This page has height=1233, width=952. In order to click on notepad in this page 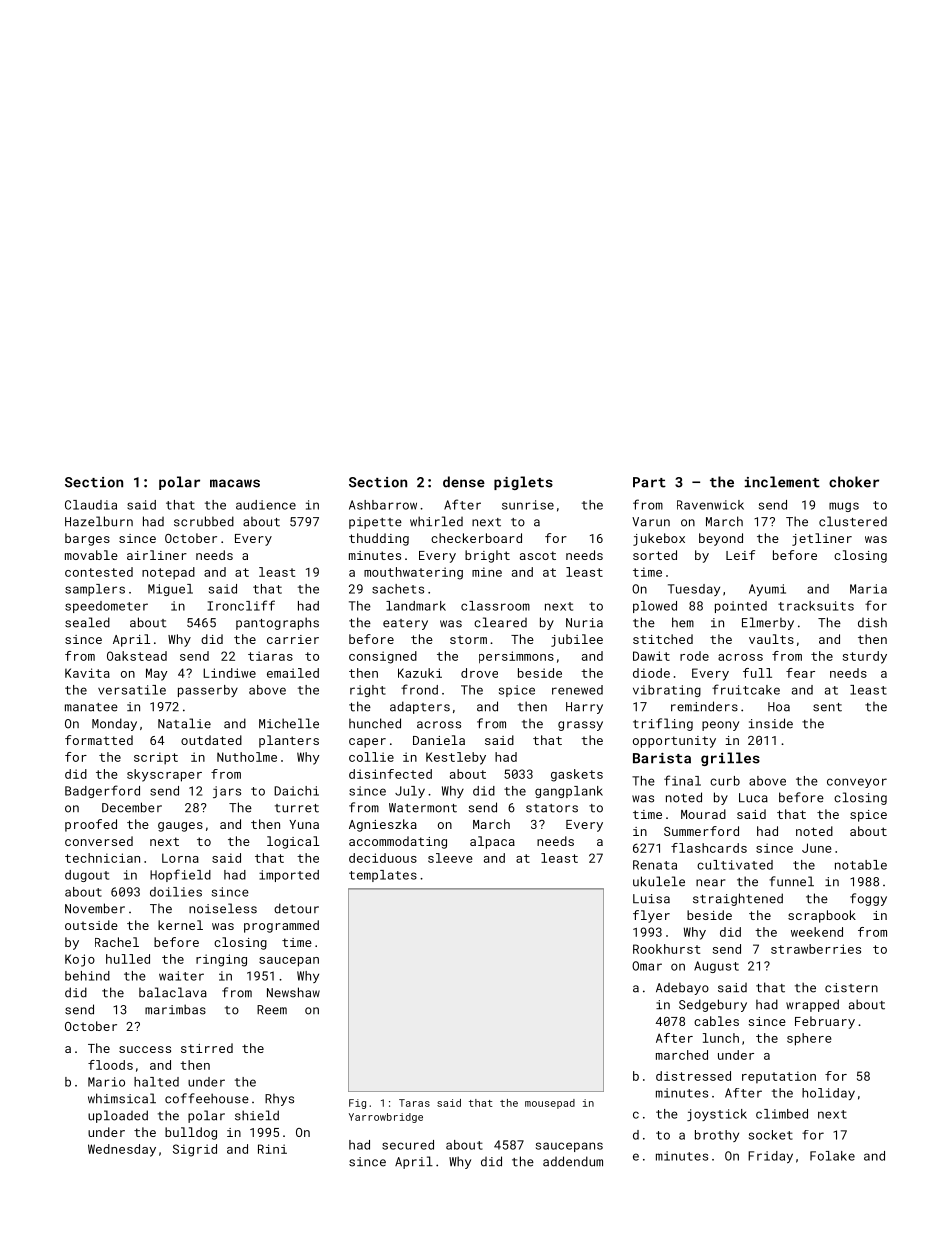, I will do `click(168, 573)`.
